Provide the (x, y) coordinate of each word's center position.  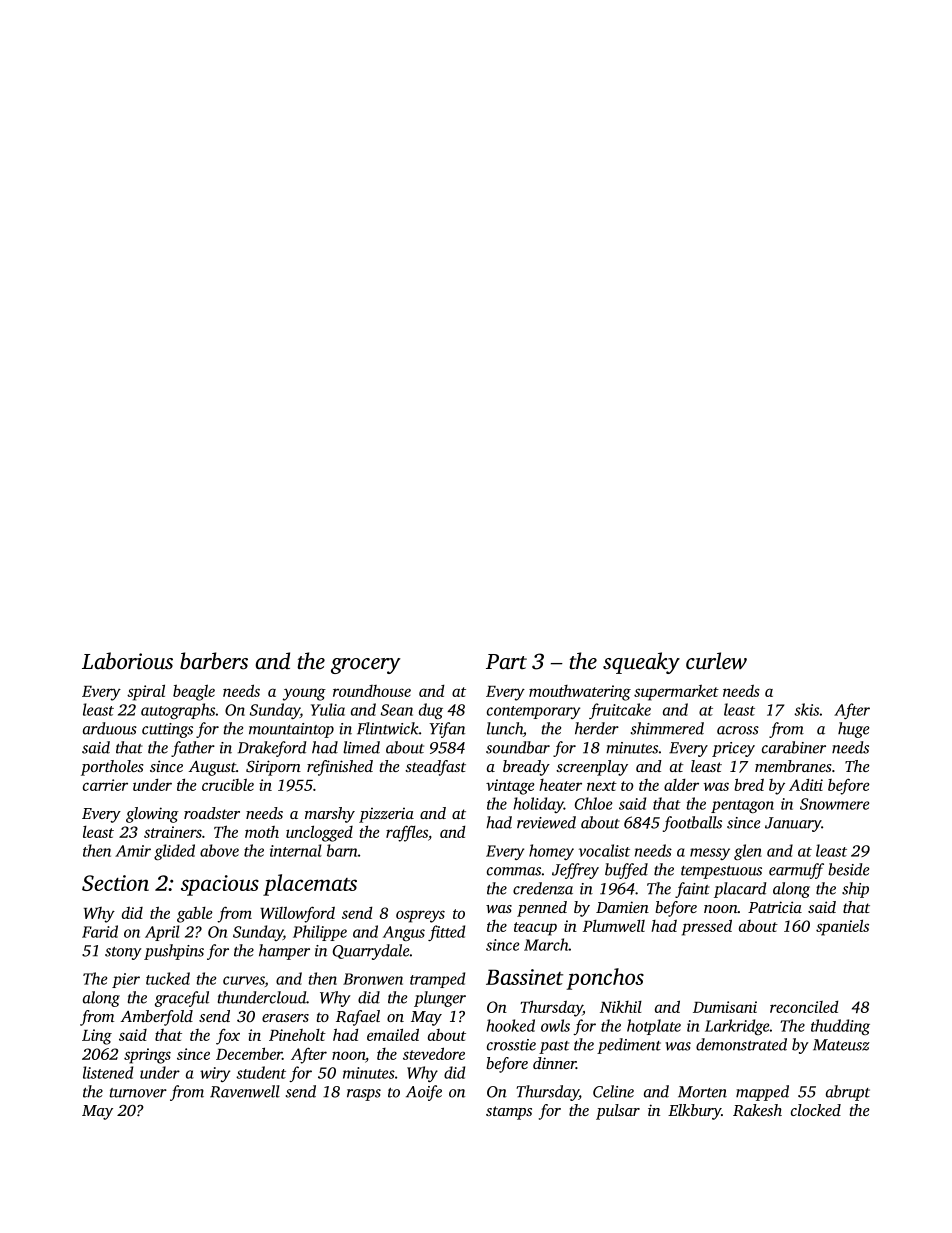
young (304, 694)
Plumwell (614, 926)
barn (342, 850)
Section (115, 883)
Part (506, 661)
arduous (110, 728)
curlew (716, 661)
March (546, 944)
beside (848, 869)
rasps (364, 1095)
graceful (182, 999)
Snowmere (834, 804)
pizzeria (386, 815)
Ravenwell (245, 1091)
